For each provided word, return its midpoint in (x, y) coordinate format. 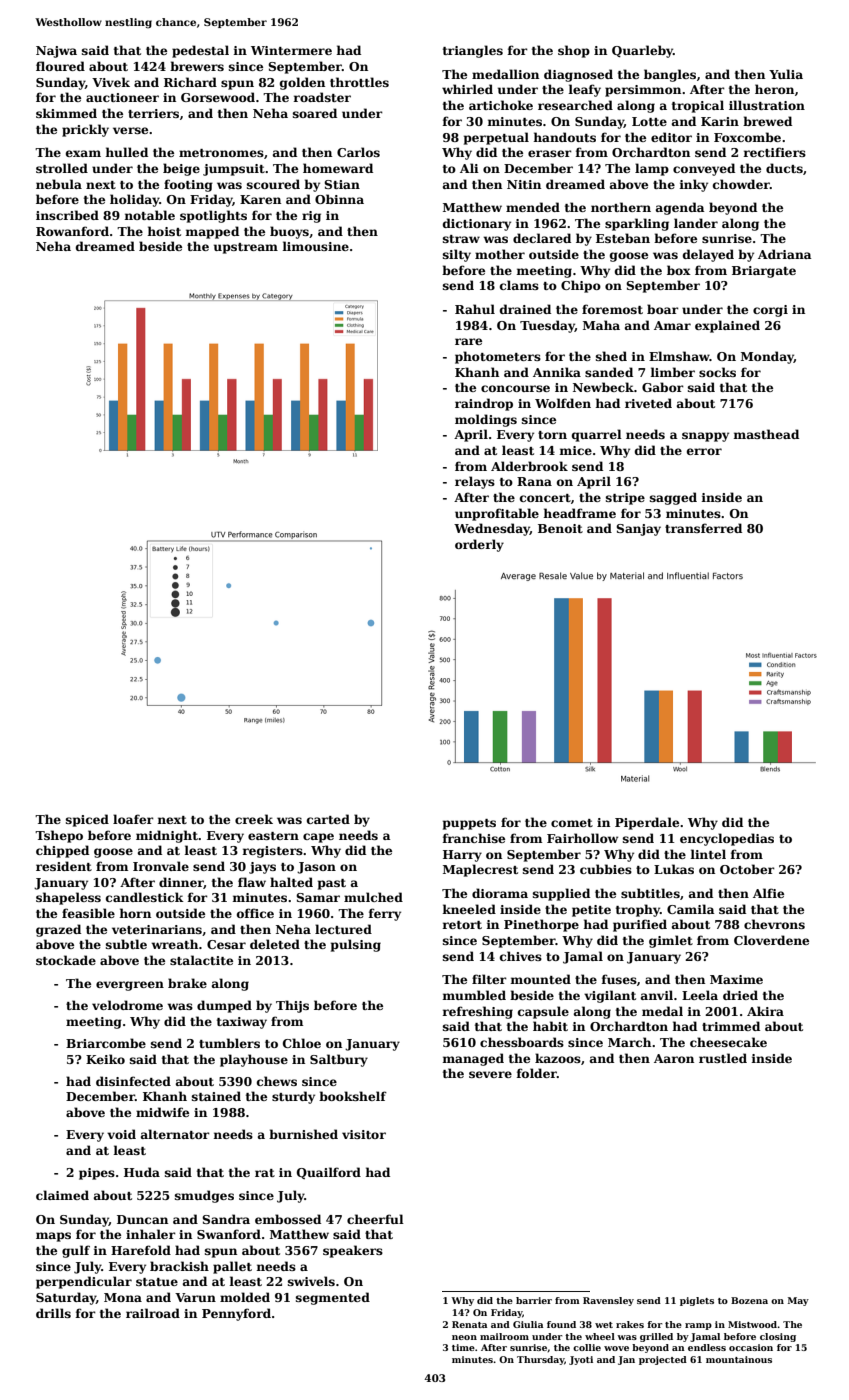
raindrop (484, 404)
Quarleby (642, 51)
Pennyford (236, 1314)
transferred (703, 528)
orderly (479, 545)
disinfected (133, 1081)
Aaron (674, 1058)
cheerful (375, 1219)
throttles (359, 82)
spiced (87, 820)
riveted (648, 403)
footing (188, 185)
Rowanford (72, 231)
